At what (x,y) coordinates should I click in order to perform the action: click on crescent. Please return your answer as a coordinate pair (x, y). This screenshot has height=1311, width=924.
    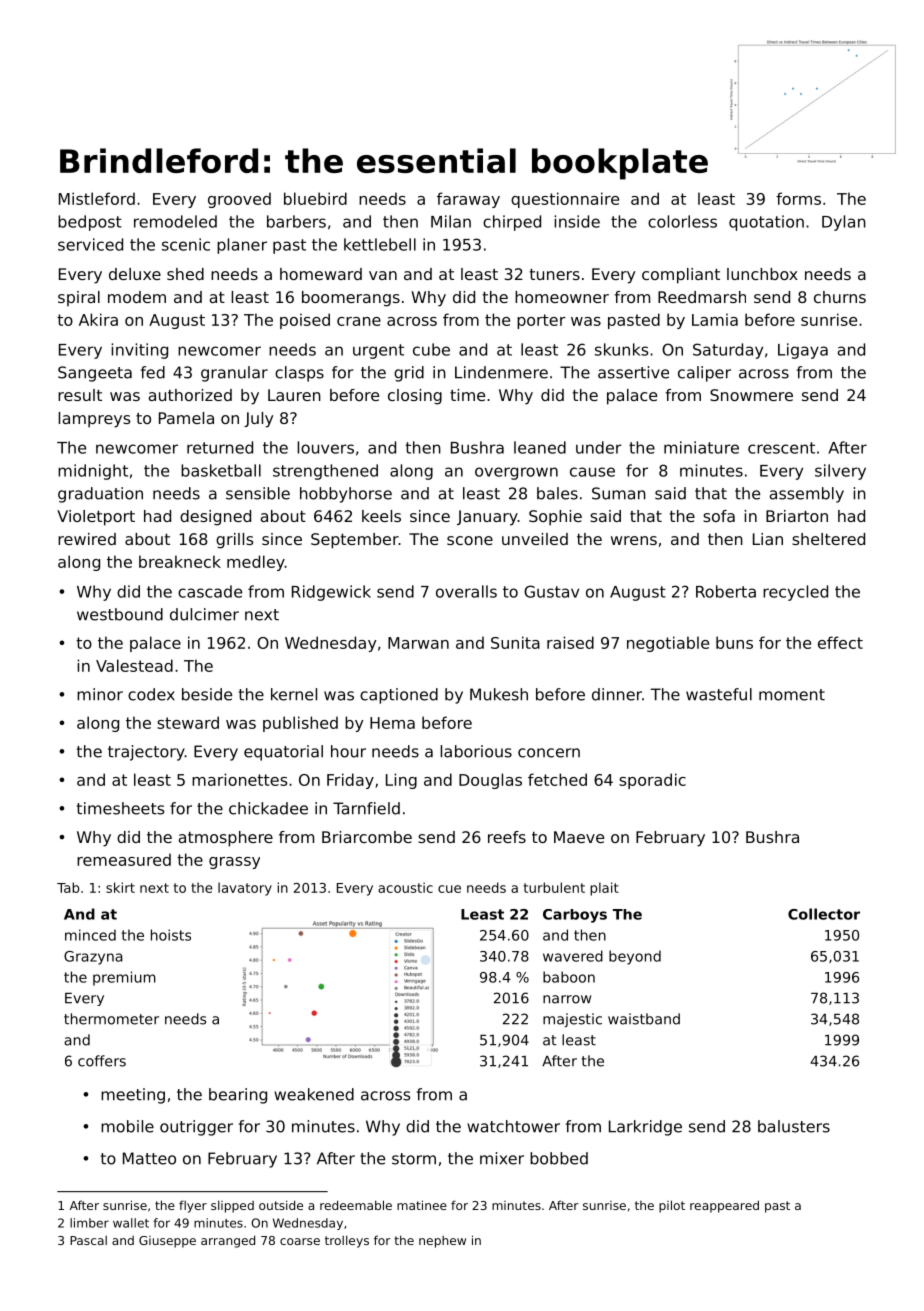
    Looking at the image, I should click on (781, 448).
